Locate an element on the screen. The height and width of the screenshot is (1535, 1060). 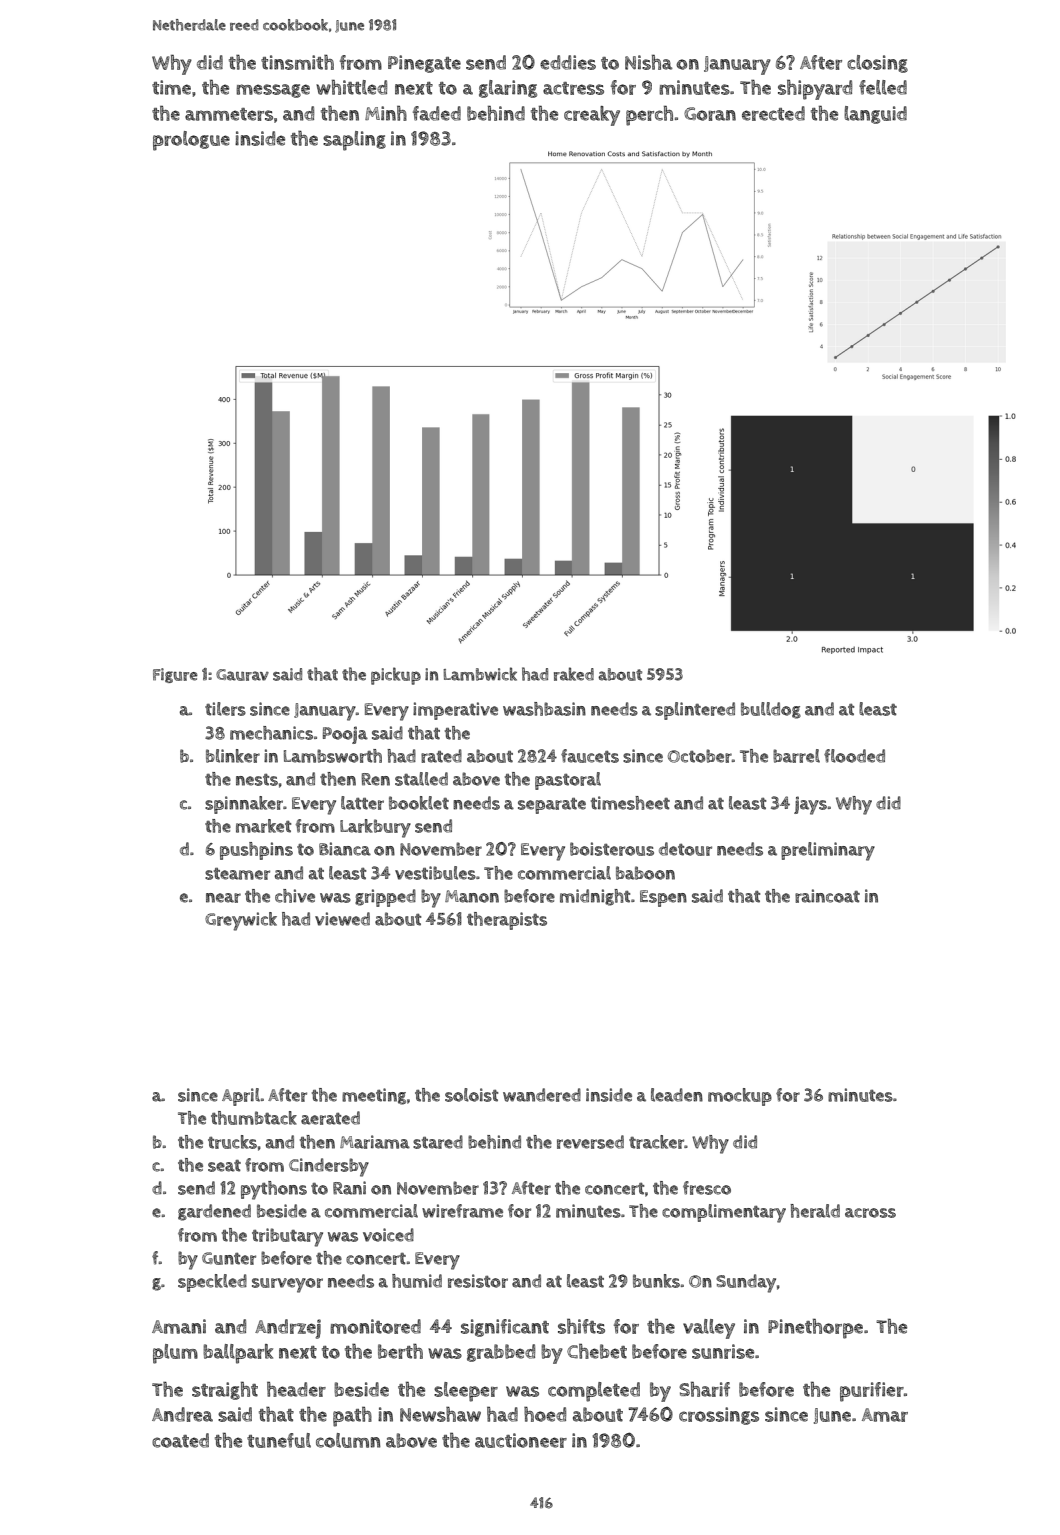
flooded is located at coordinates (854, 756).
